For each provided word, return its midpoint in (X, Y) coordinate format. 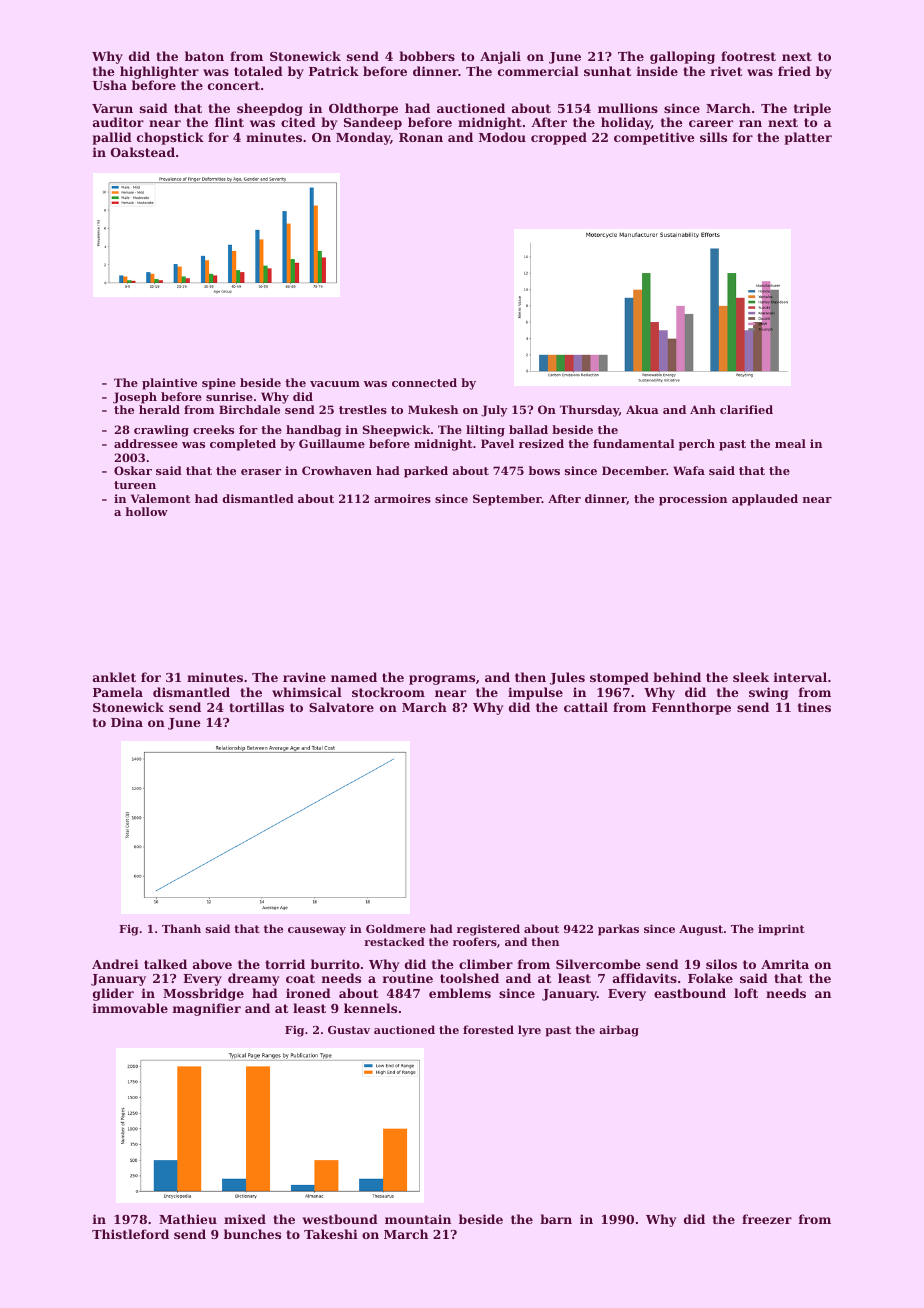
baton (204, 56)
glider (113, 994)
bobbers (427, 56)
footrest (748, 56)
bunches (252, 1234)
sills (713, 137)
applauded (765, 500)
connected (424, 382)
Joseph (135, 398)
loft (746, 993)
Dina (127, 722)
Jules (567, 678)
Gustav (349, 1030)
